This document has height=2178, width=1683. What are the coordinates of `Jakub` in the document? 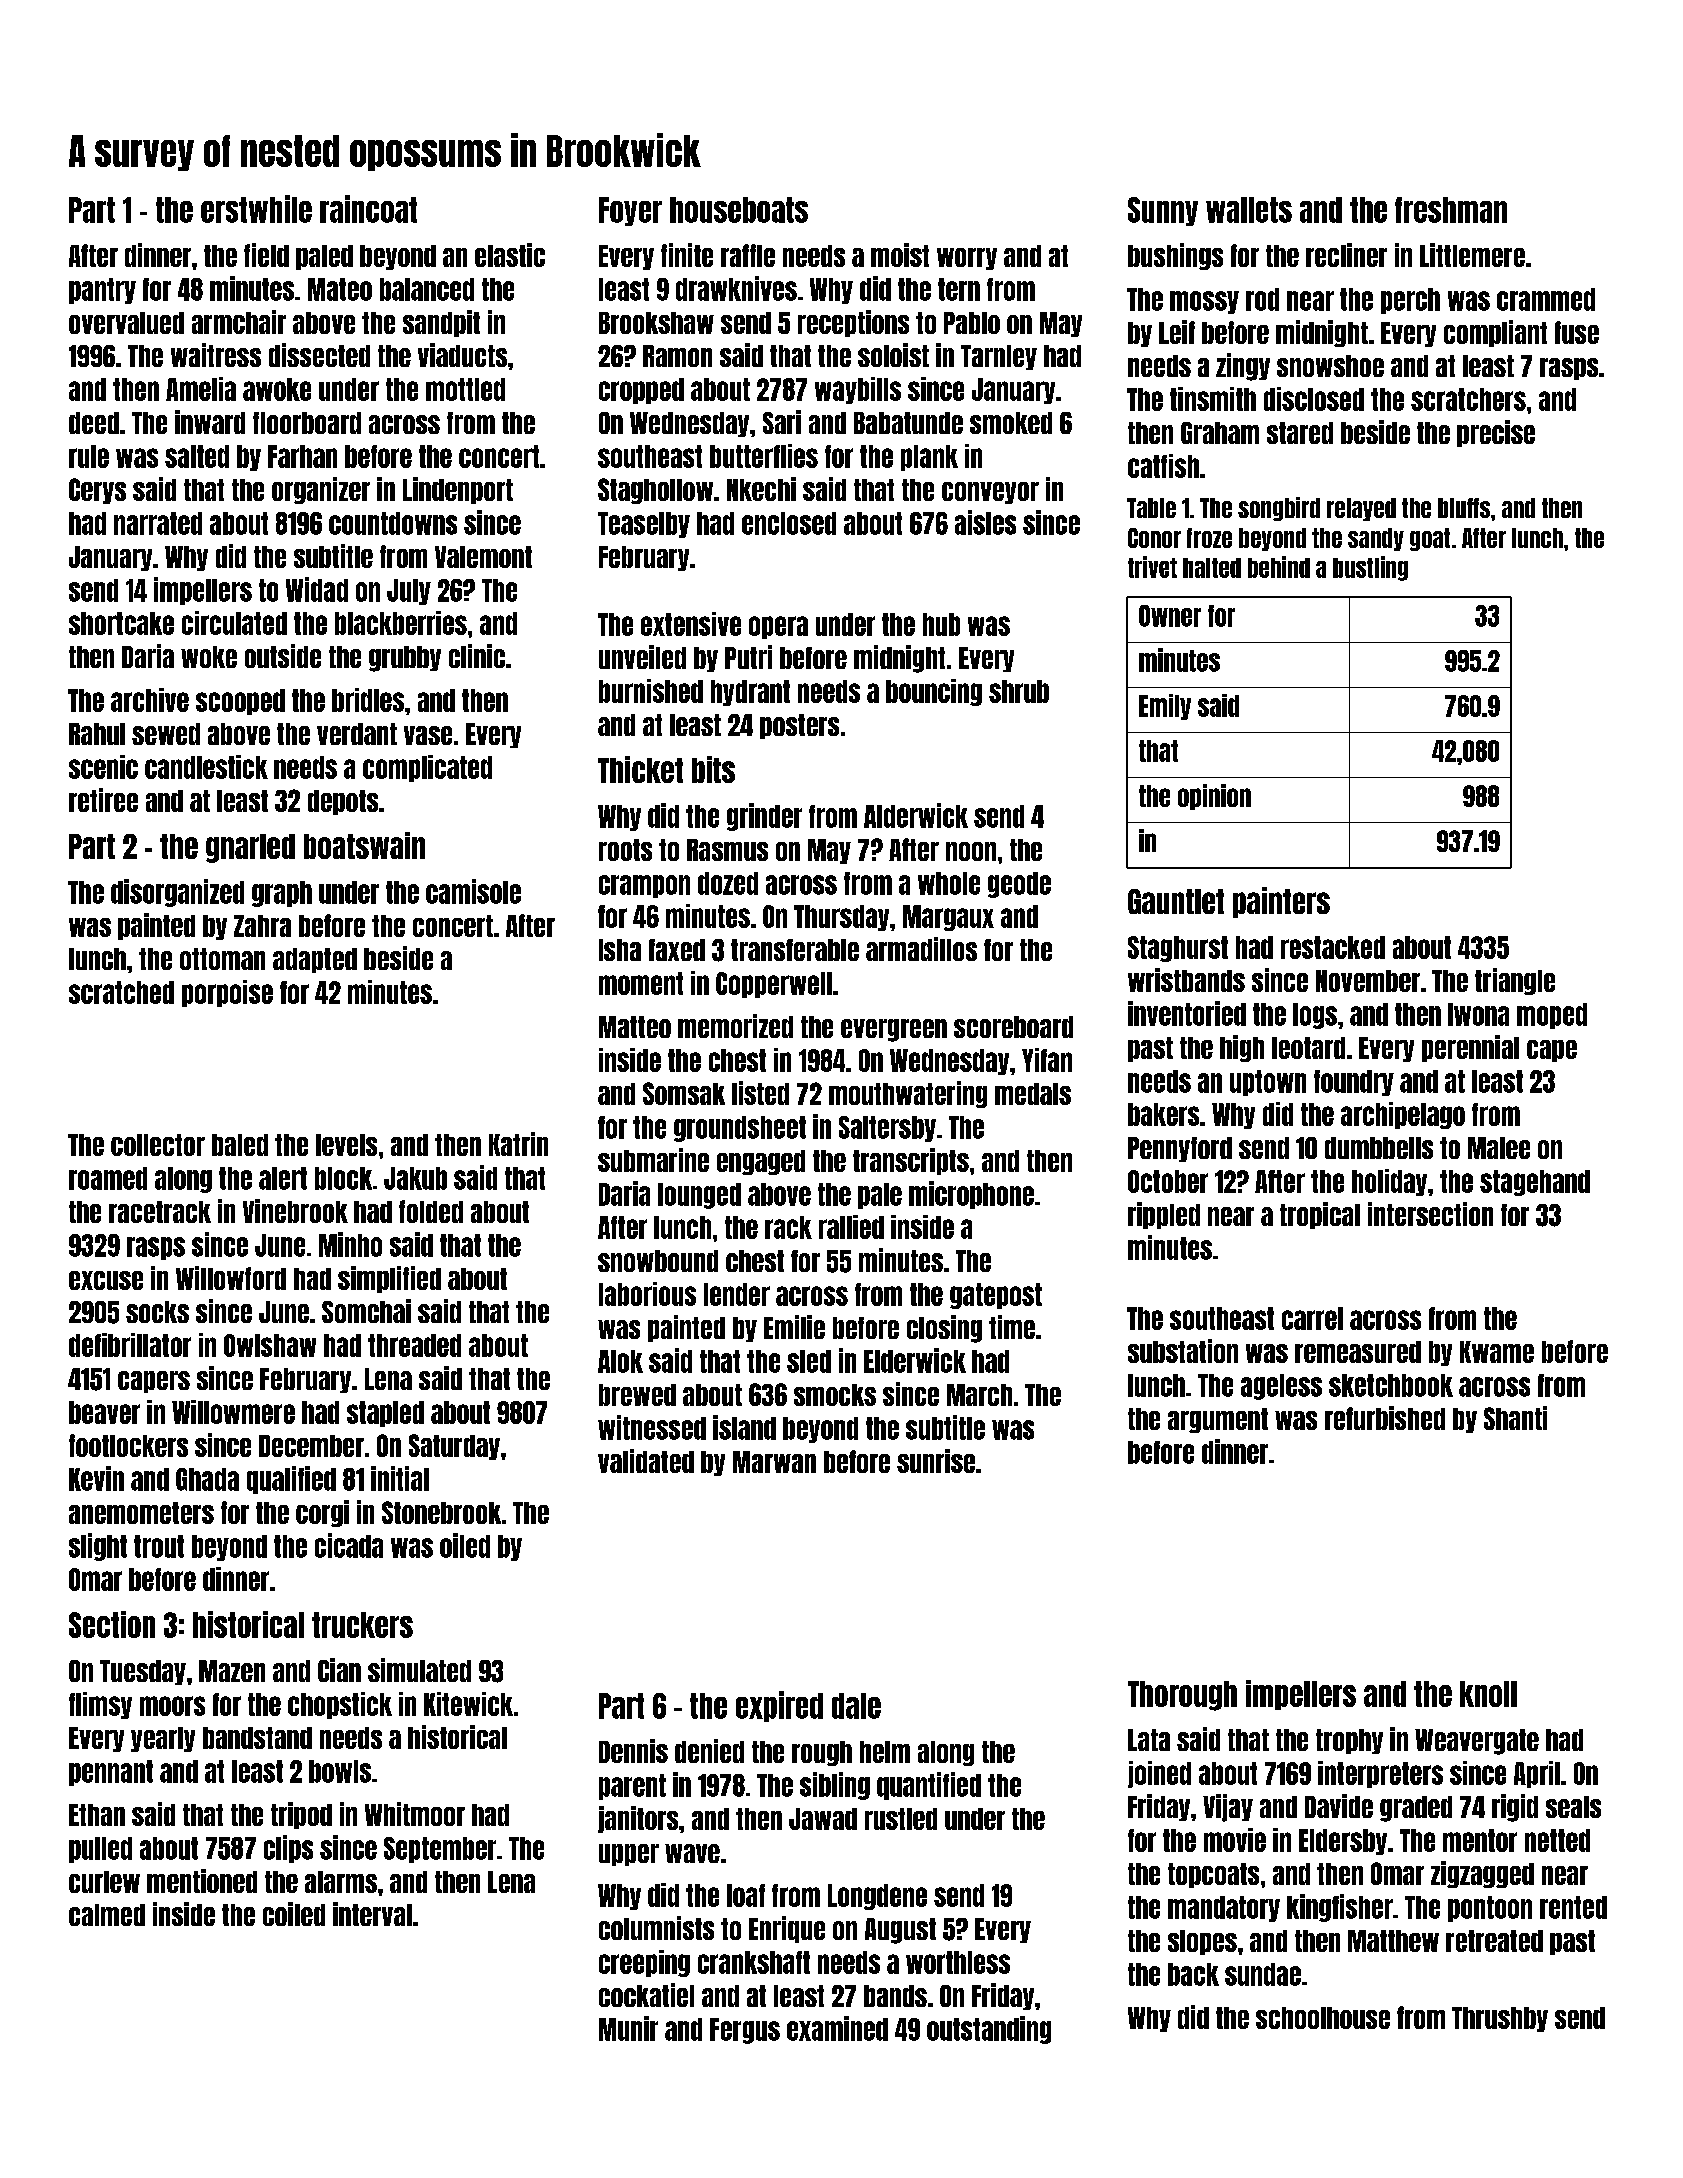 It's located at (415, 1178).
